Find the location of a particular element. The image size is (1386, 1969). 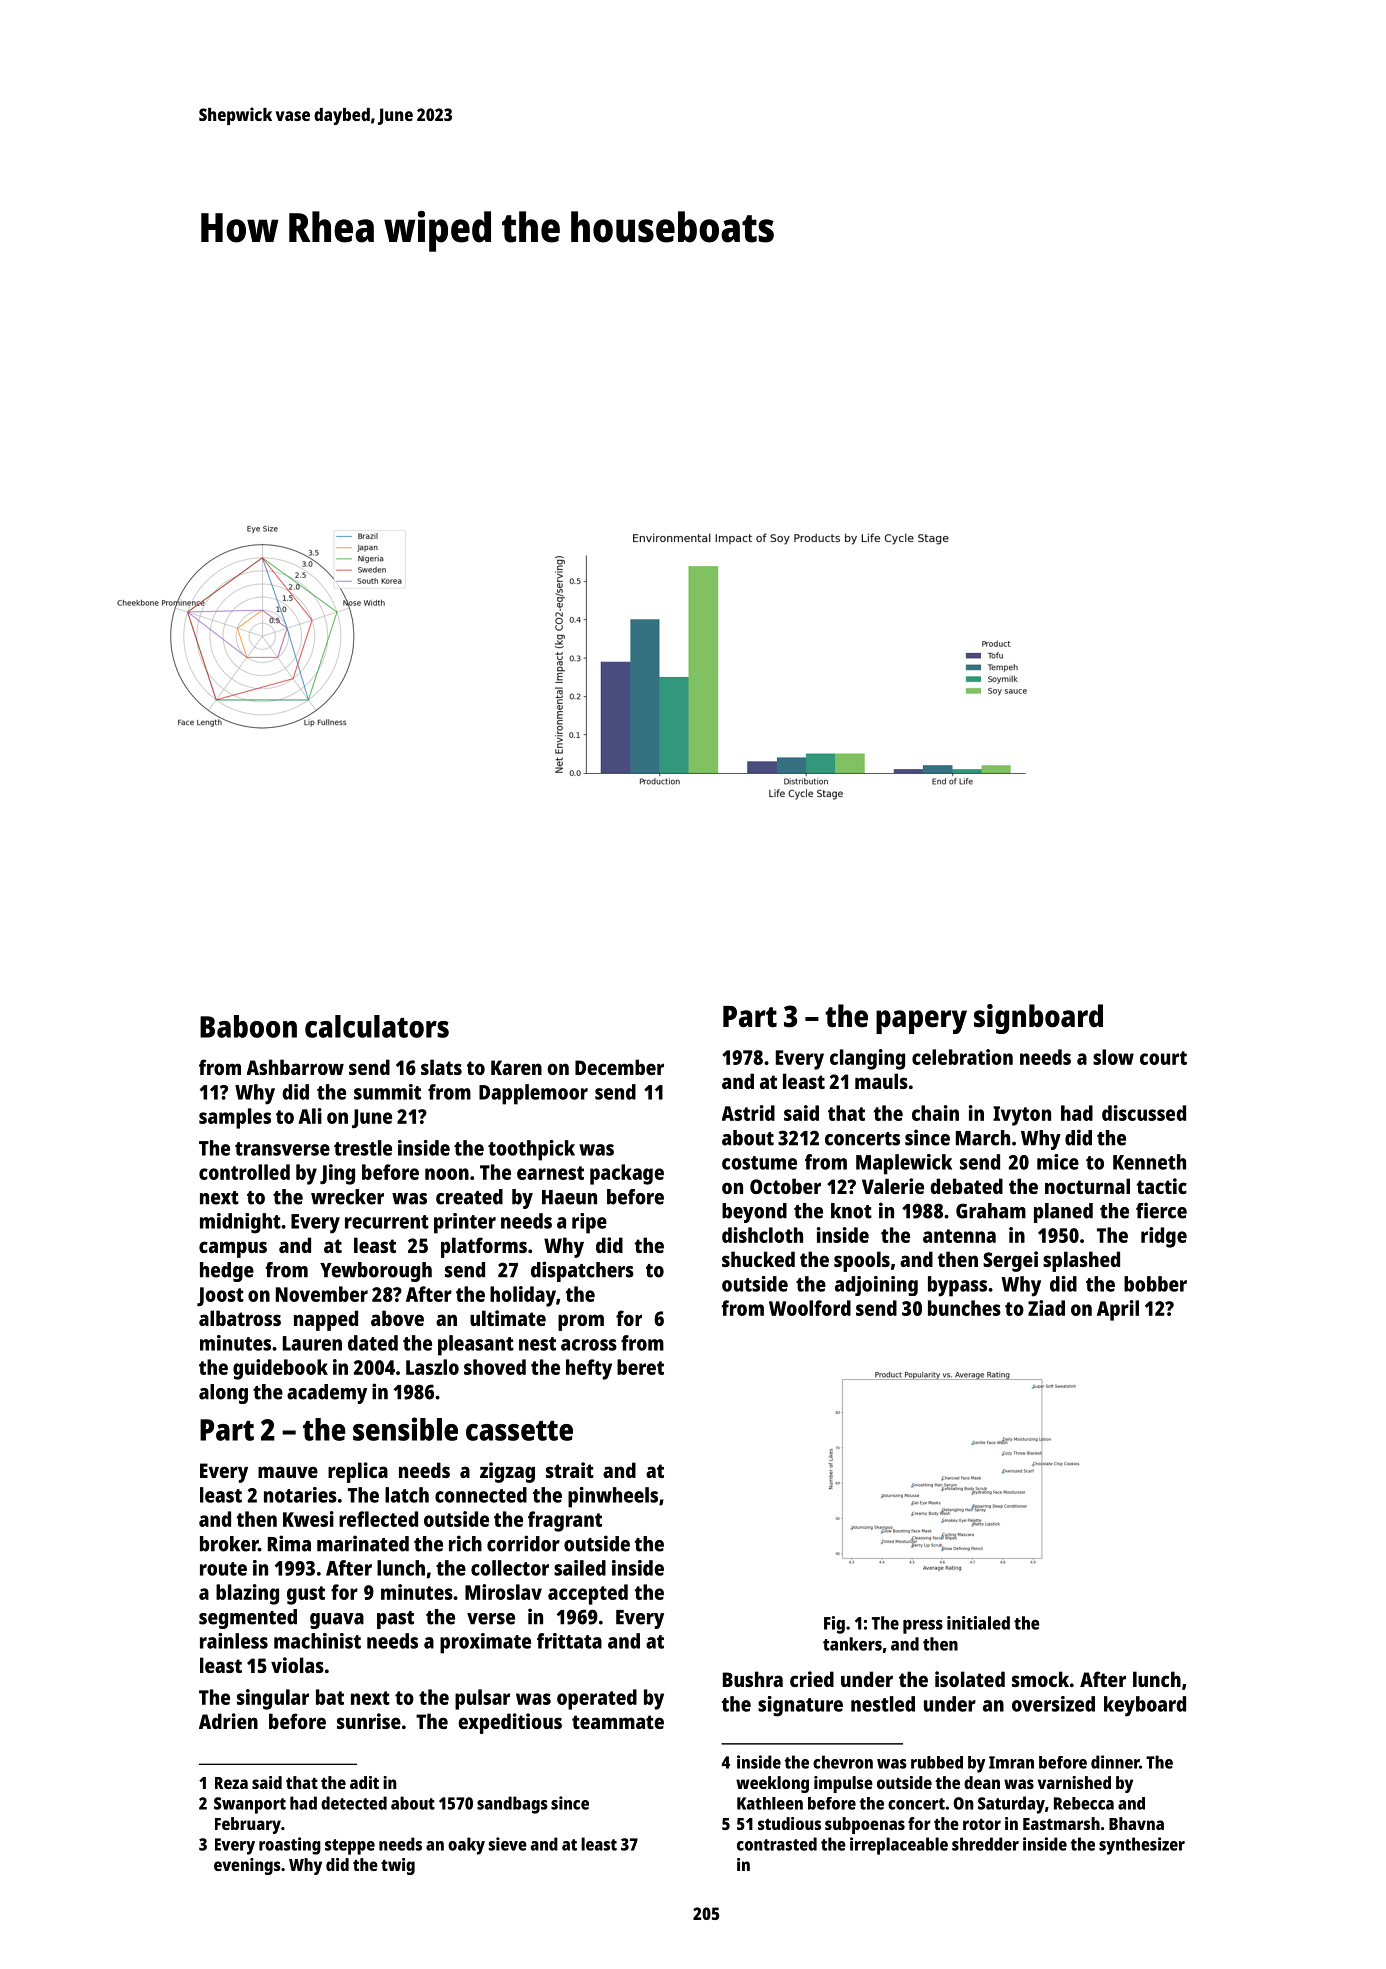

pinwheels is located at coordinates (613, 1497).
